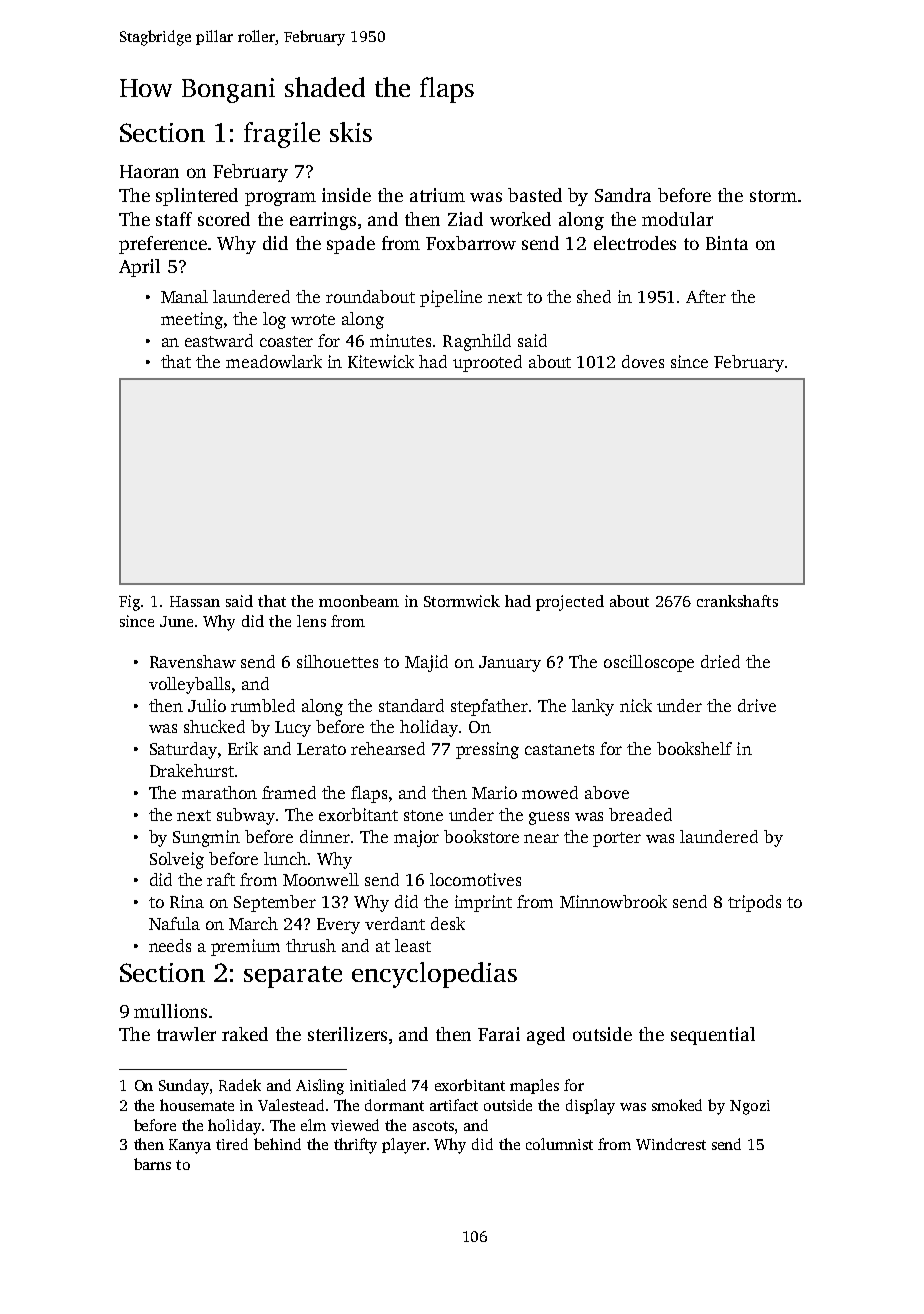  Describe the element at coordinates (750, 1107) in the screenshot. I see `Ngozi` at that location.
